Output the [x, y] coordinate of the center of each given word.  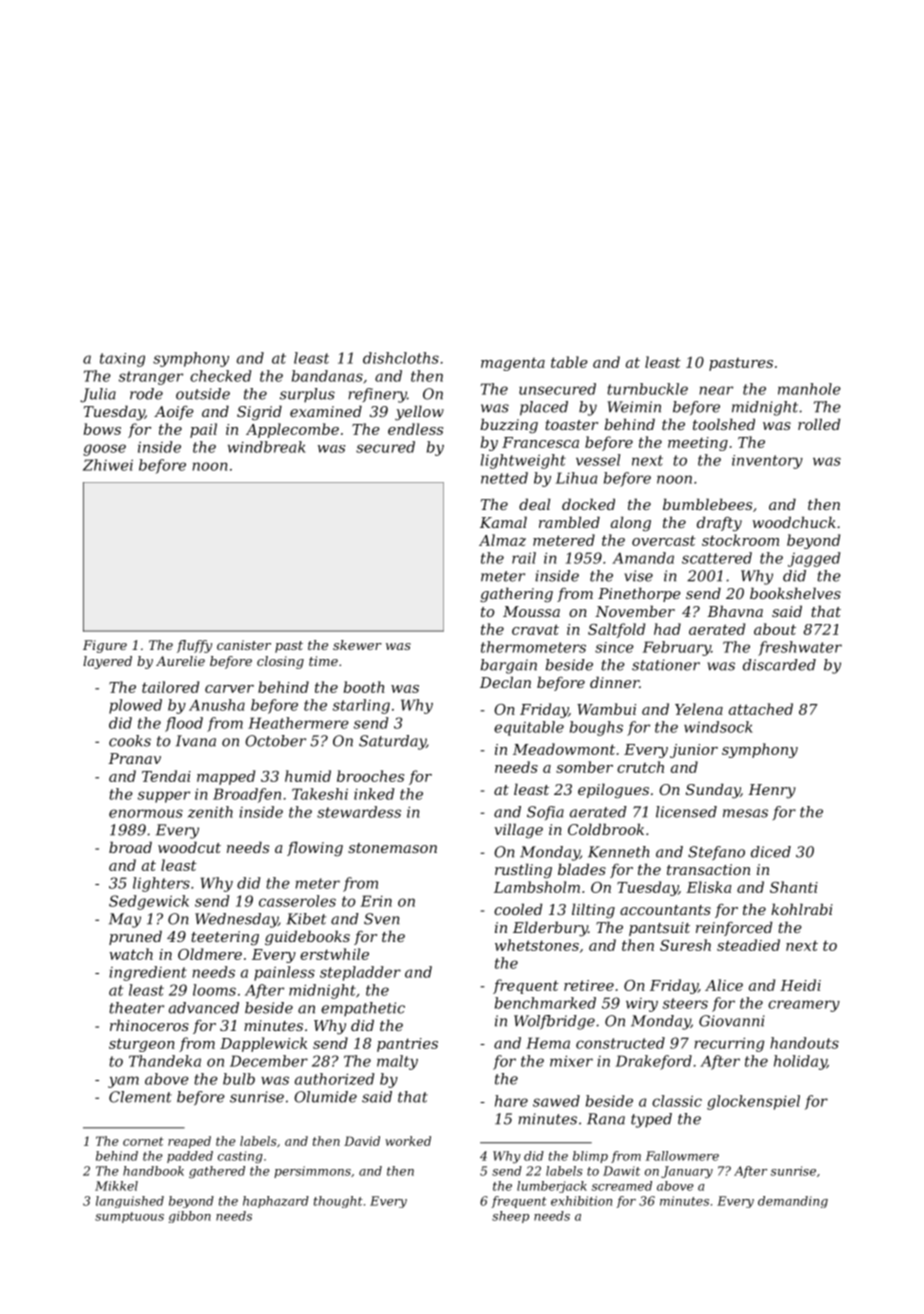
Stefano [716, 853]
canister [244, 645]
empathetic [363, 1009]
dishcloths [401, 358]
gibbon [190, 1217]
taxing [122, 360]
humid [308, 776]
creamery [804, 1006]
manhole [809, 389]
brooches [370, 776]
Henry [772, 791]
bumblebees [707, 504]
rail [524, 558]
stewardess [359, 812]
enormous [146, 813]
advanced [204, 1008]
